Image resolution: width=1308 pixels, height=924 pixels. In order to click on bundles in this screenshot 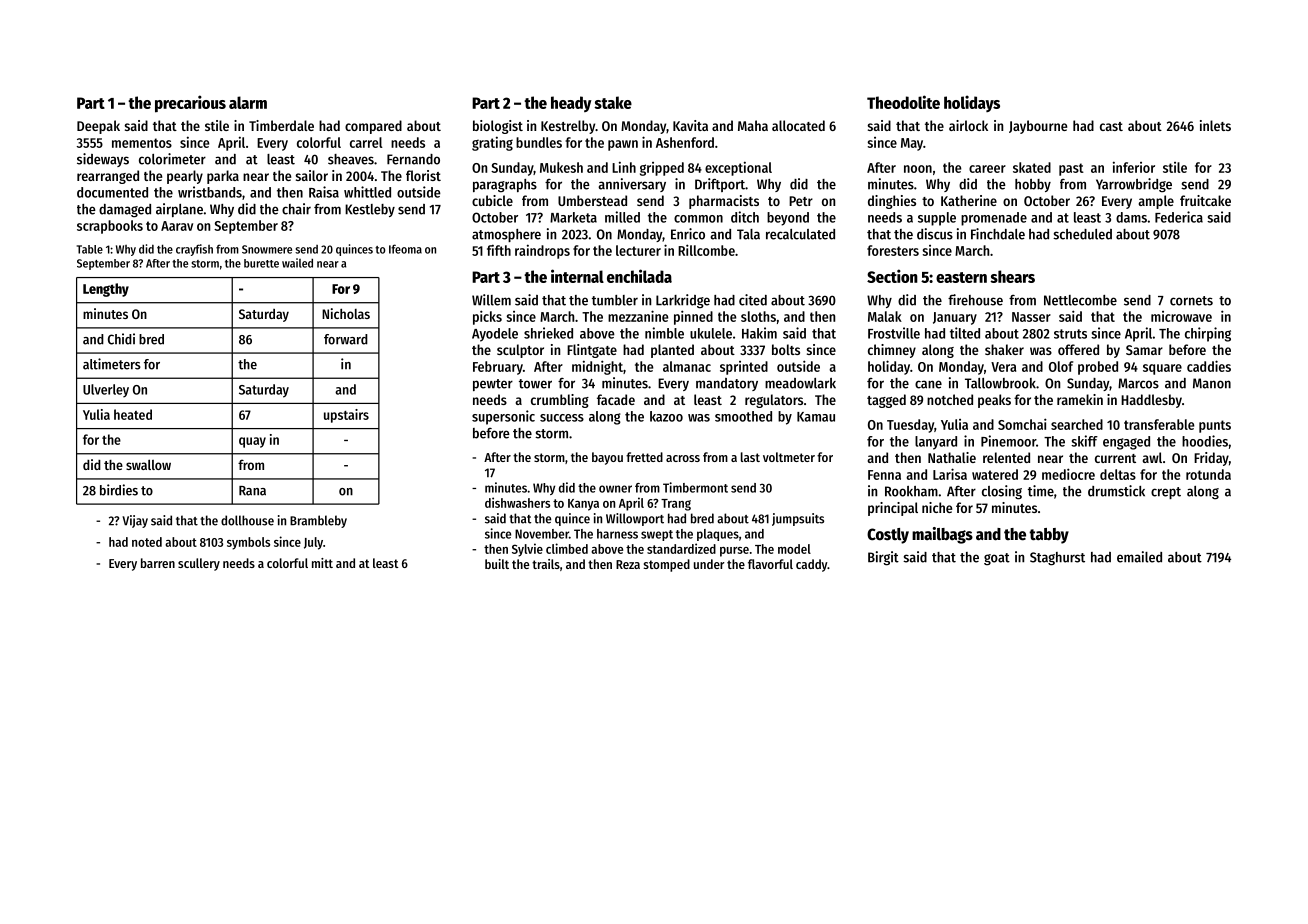, I will do `click(539, 142)`.
